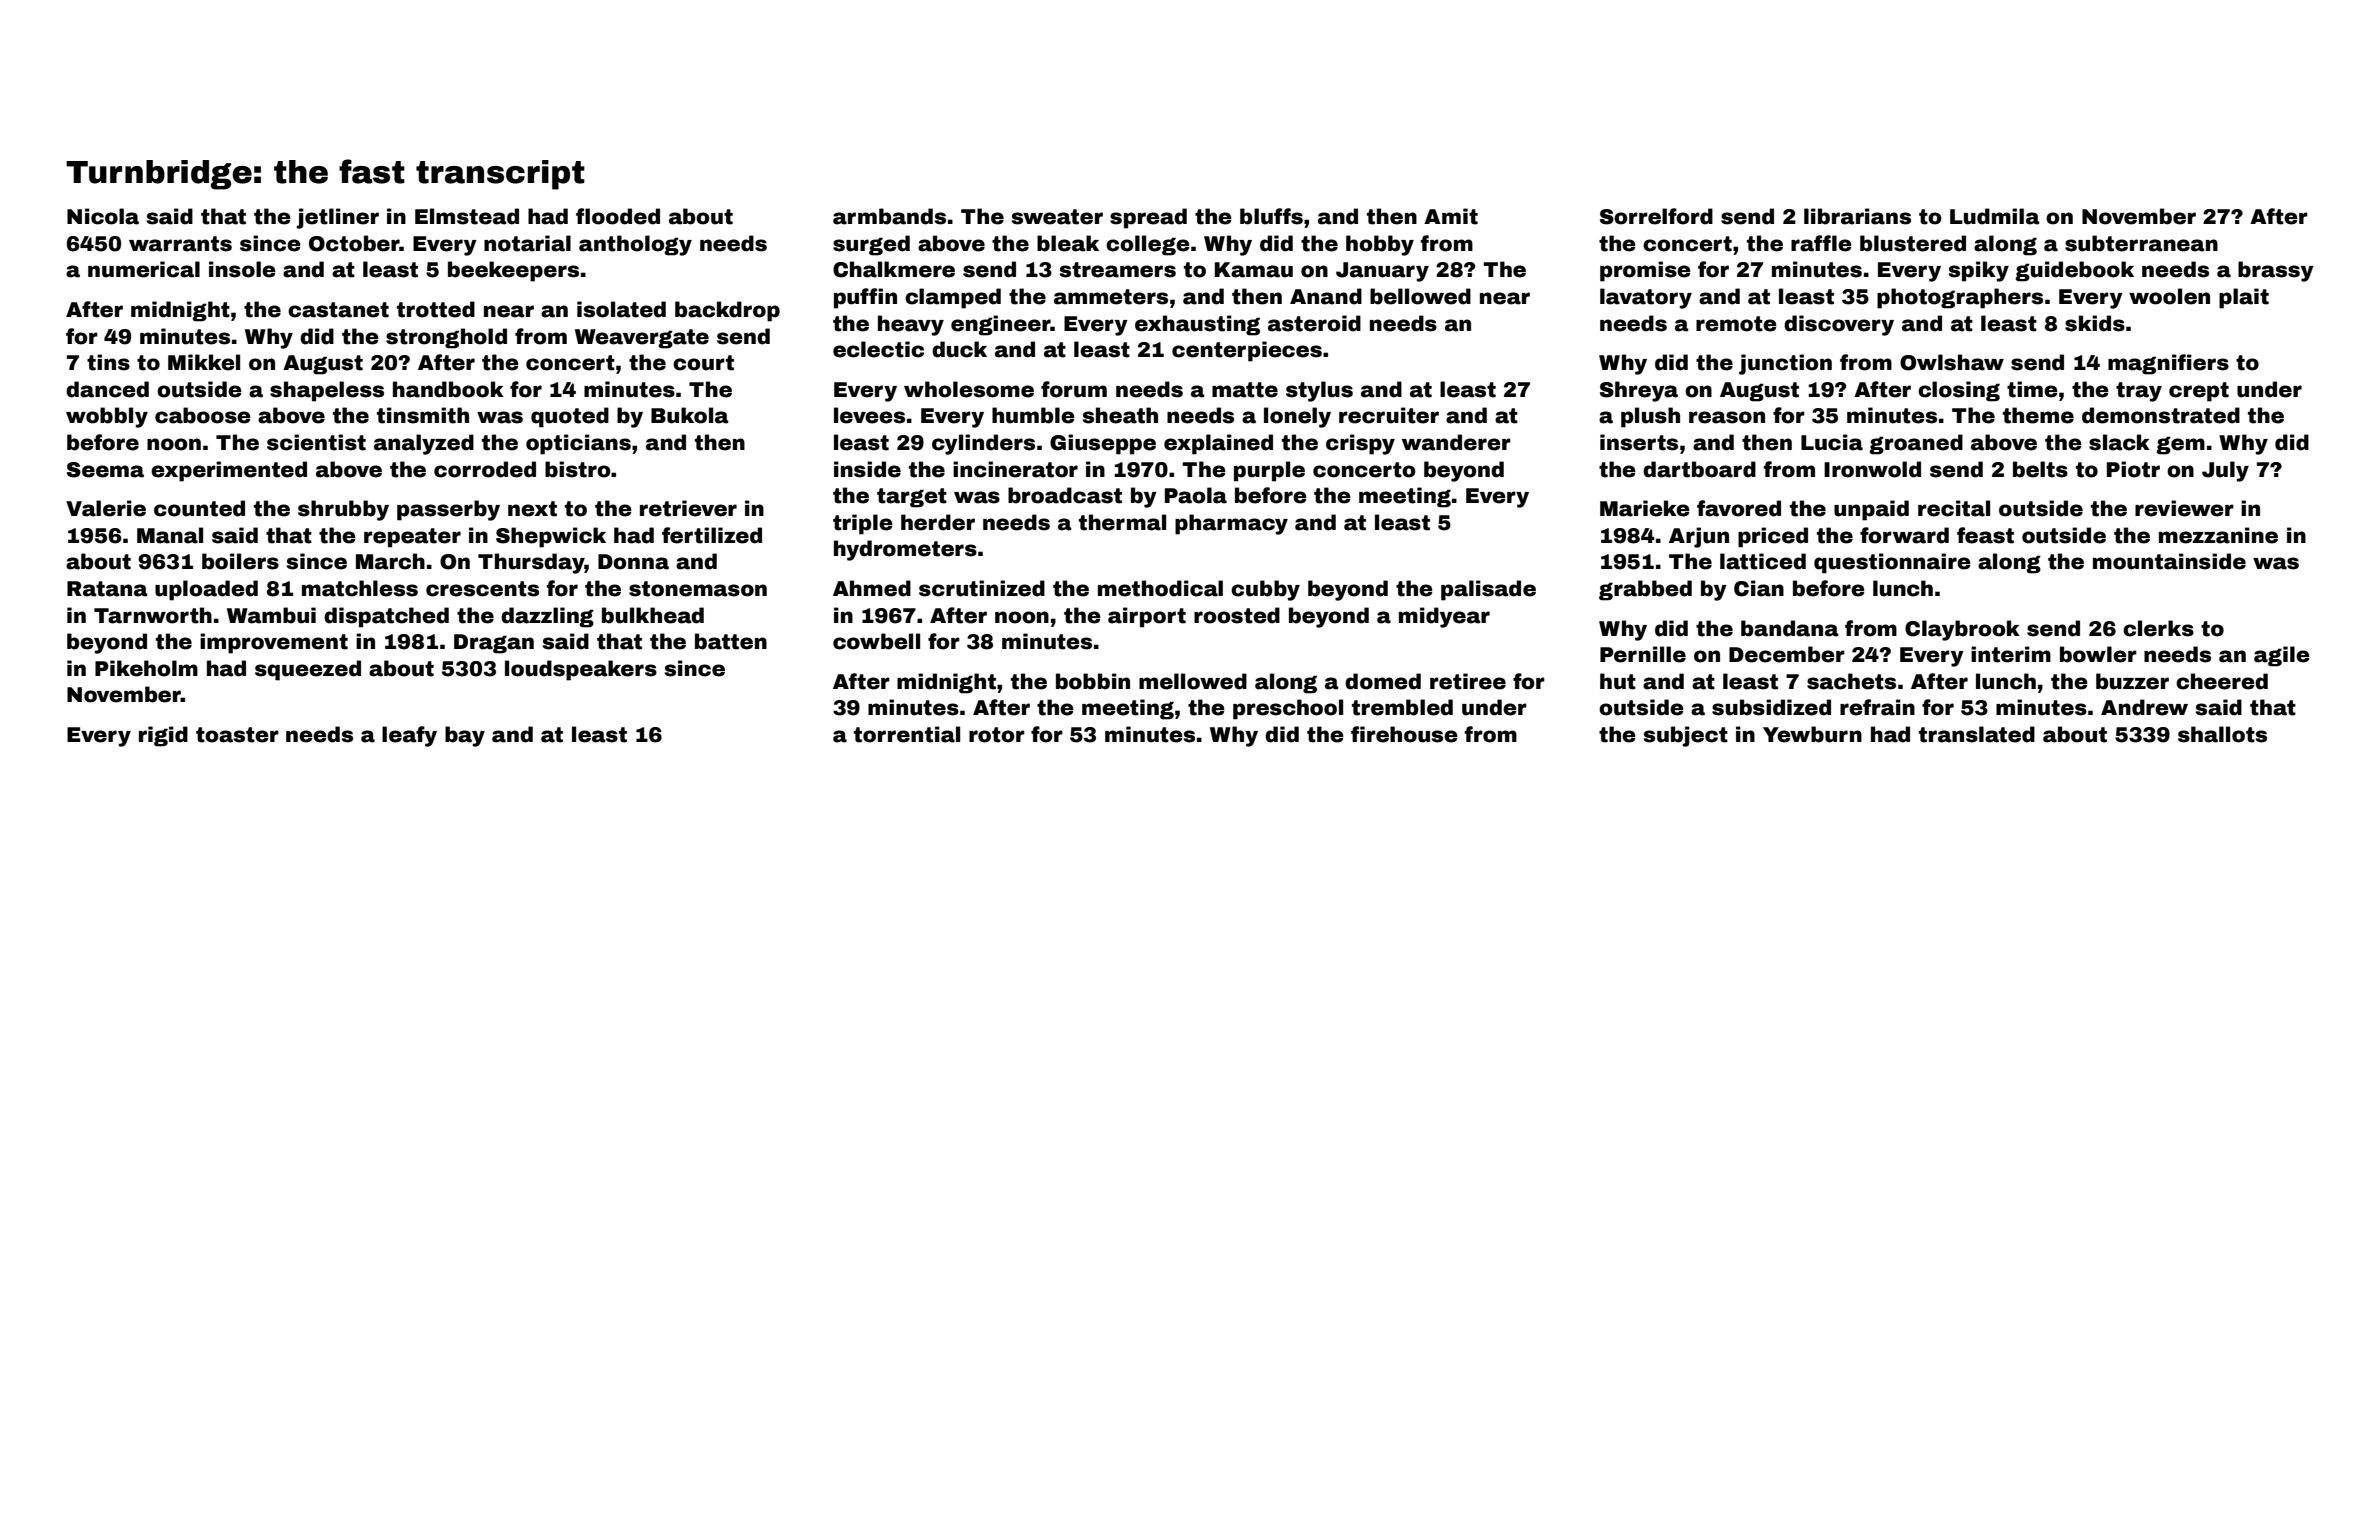 The image size is (2380, 1540). What do you see at coordinates (1382, 272) in the screenshot?
I see `January` at bounding box center [1382, 272].
